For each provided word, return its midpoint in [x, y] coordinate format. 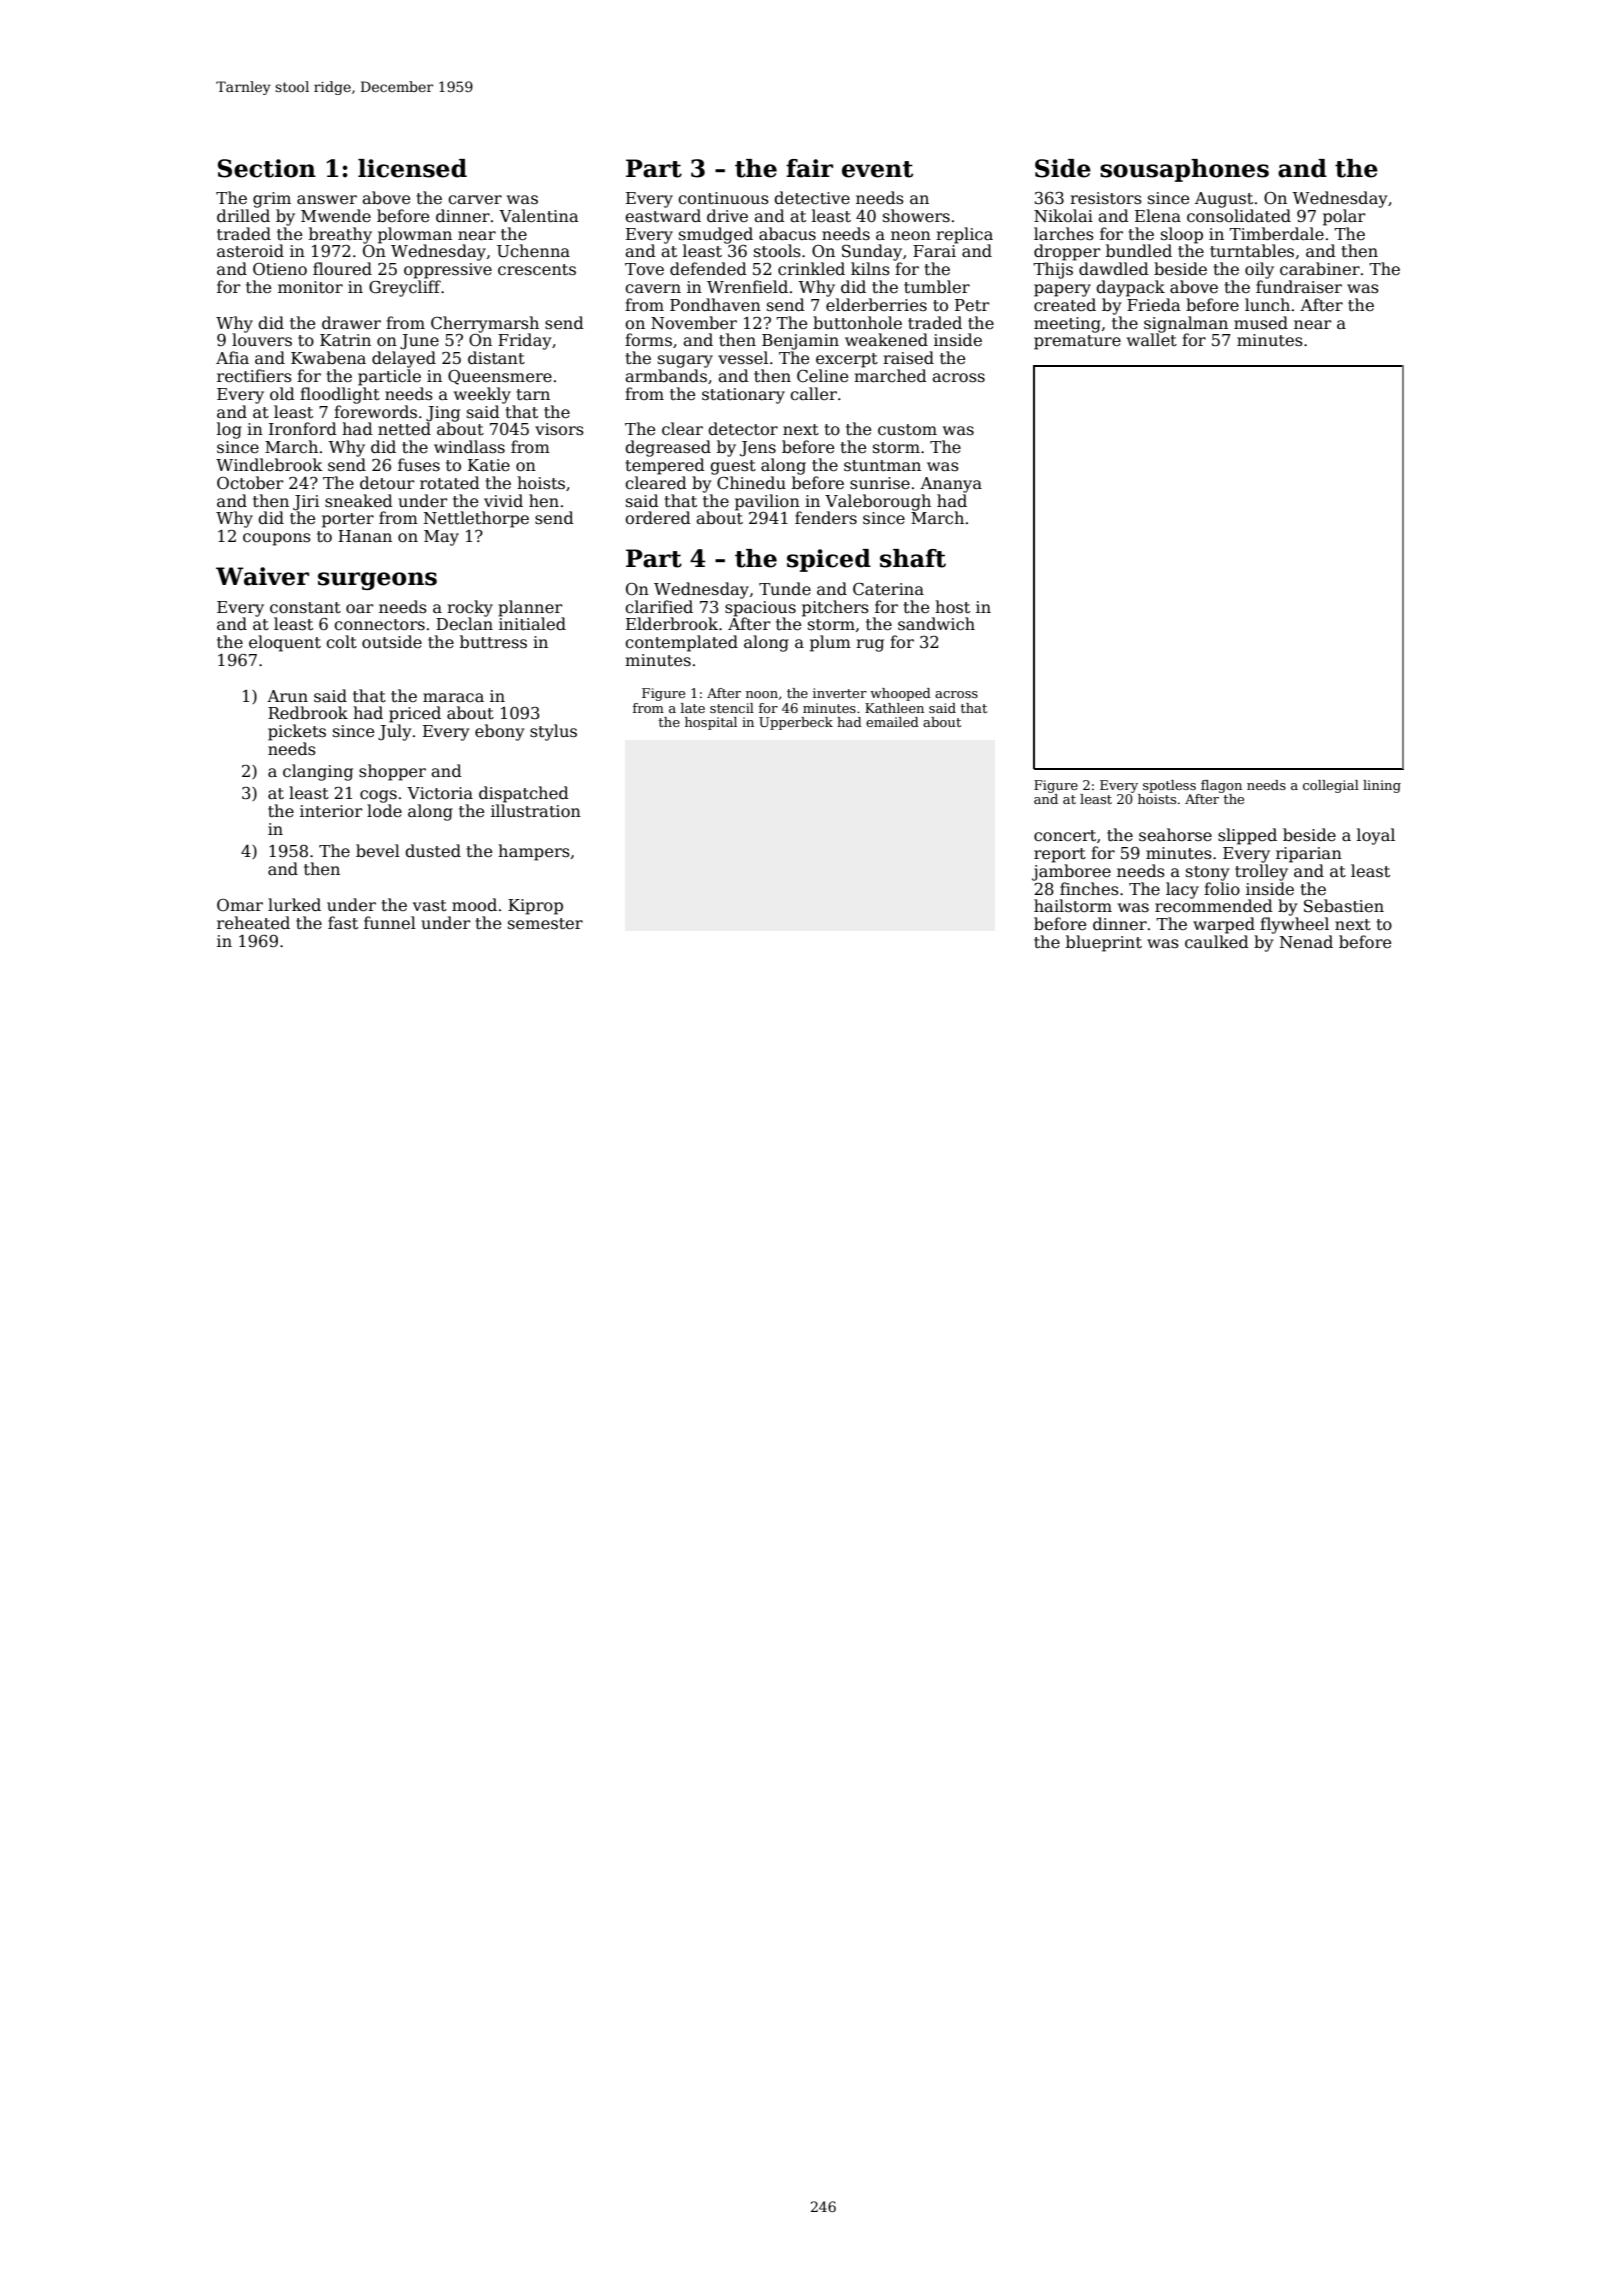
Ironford [303, 428]
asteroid [250, 251]
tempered [665, 466]
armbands [666, 376]
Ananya [951, 485]
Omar [240, 905]
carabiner [1320, 269]
